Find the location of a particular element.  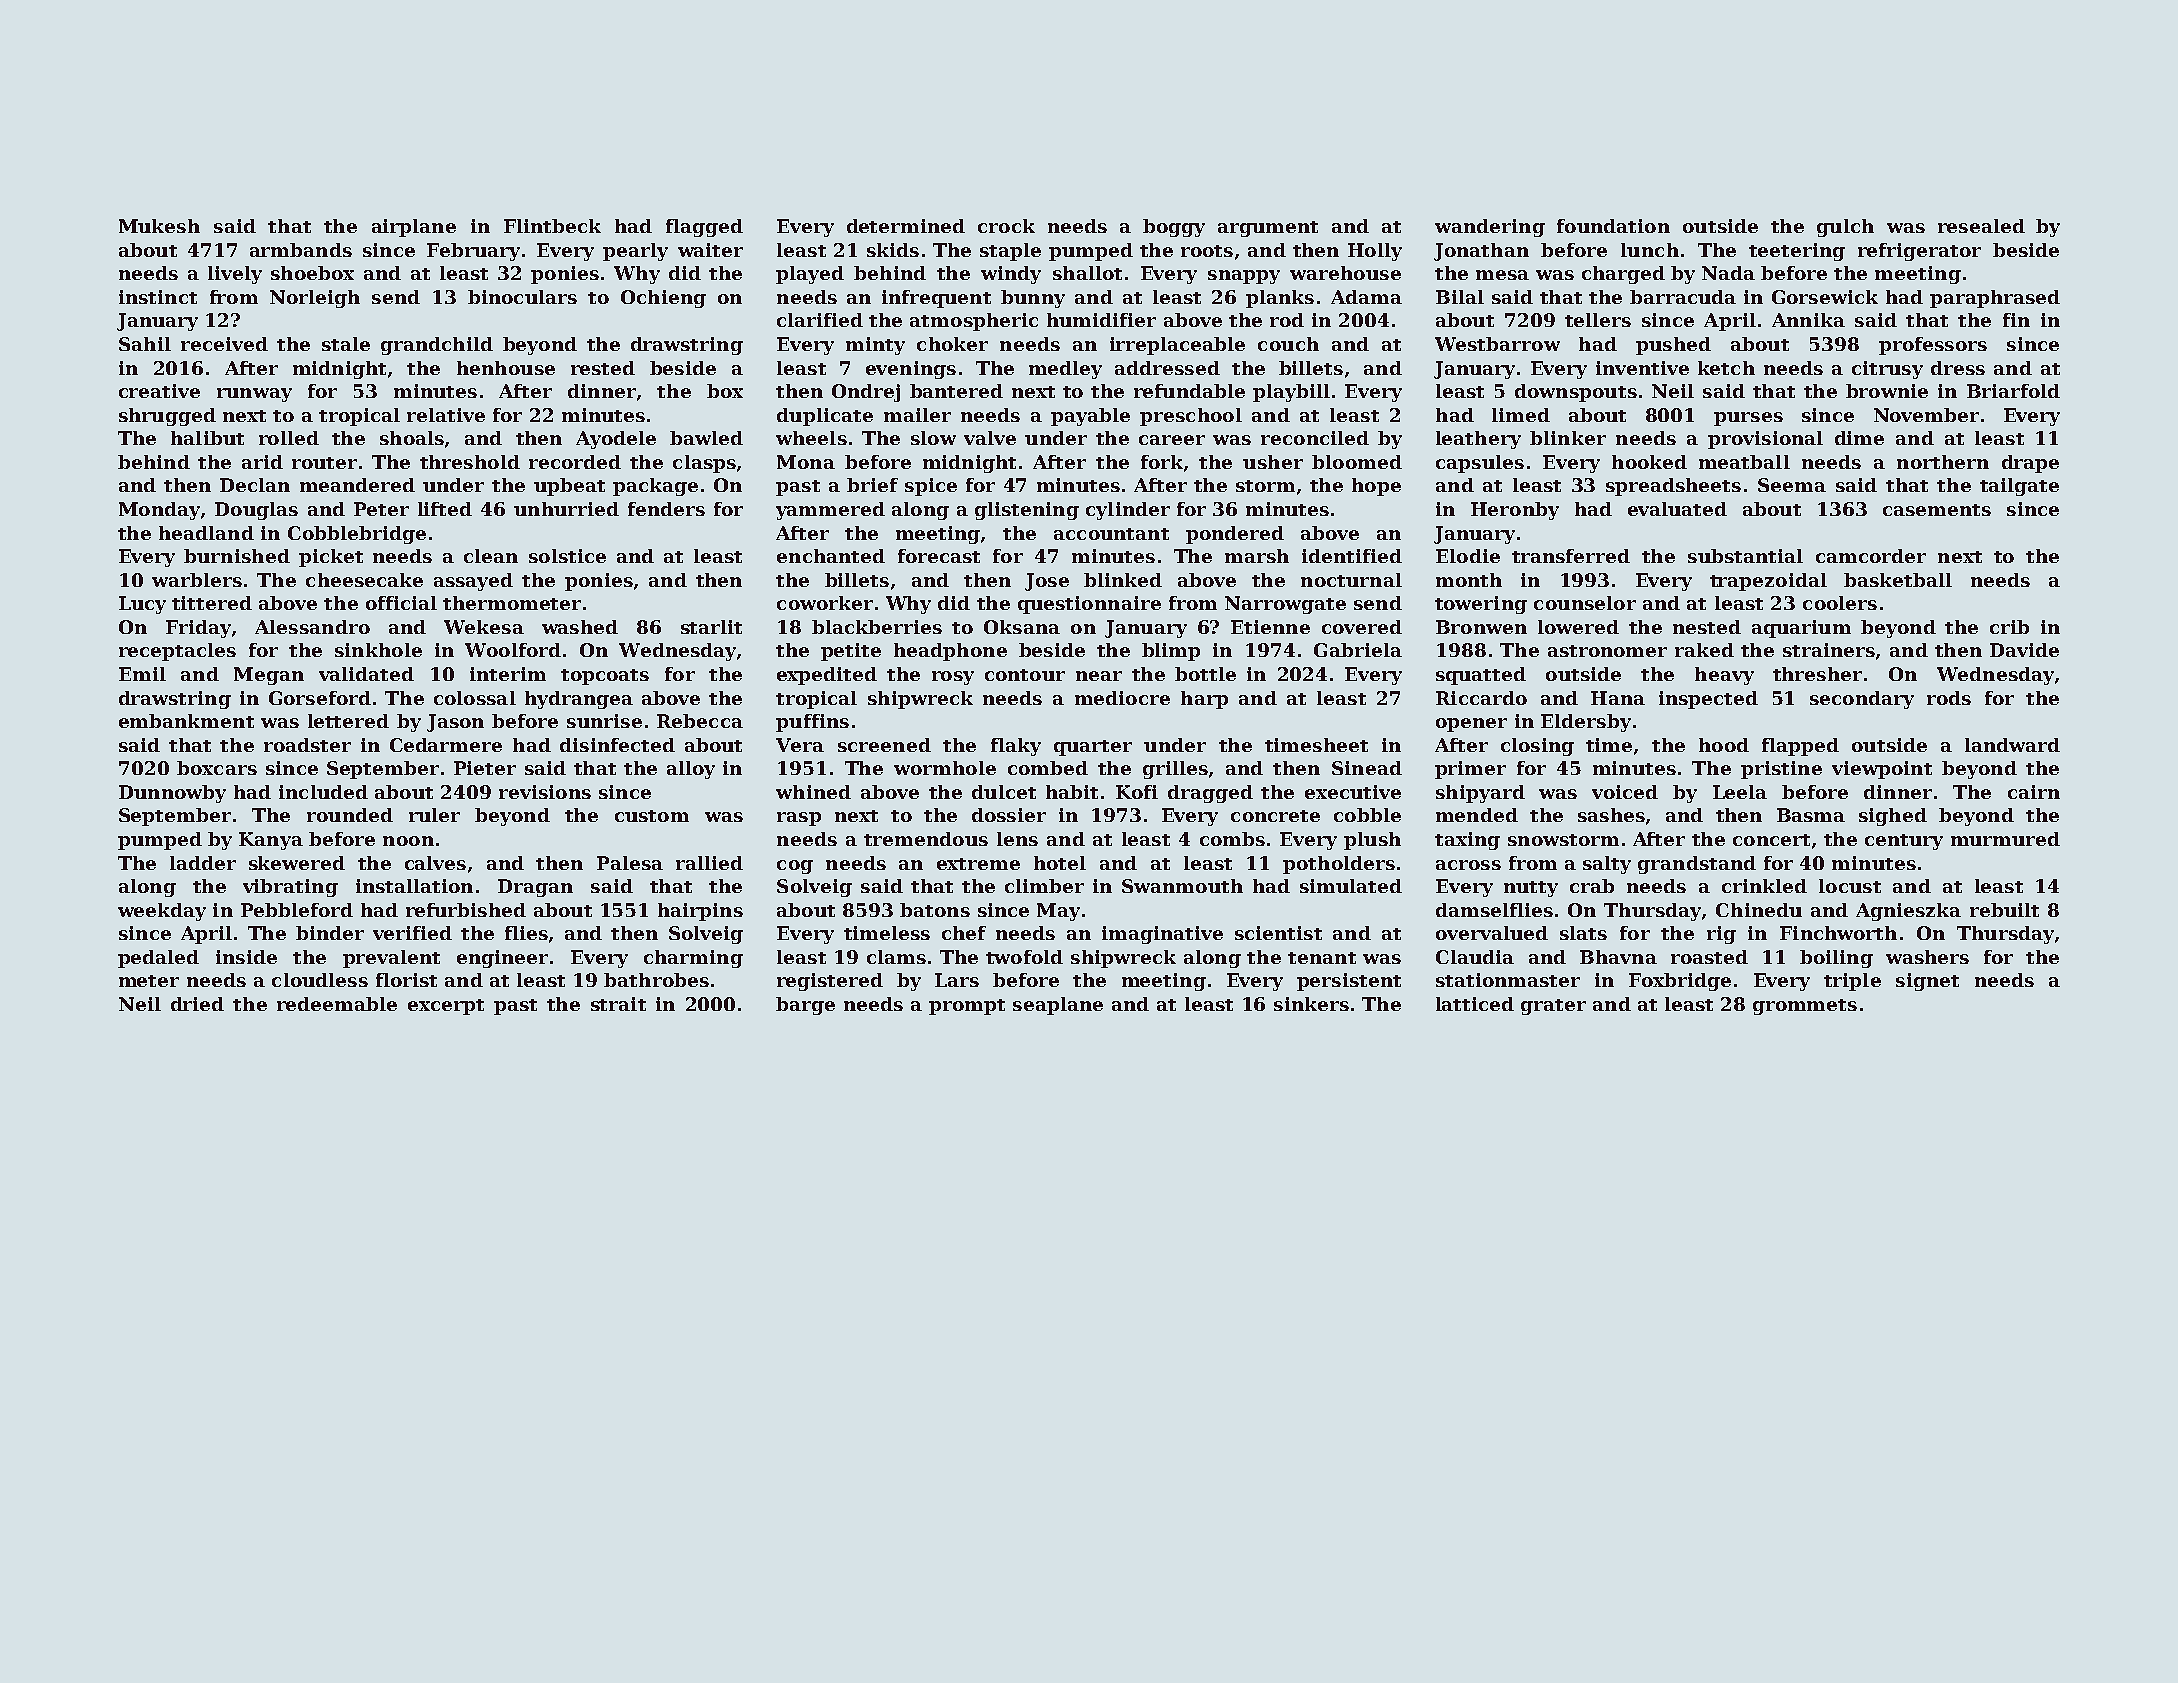

wandering is located at coordinates (1490, 228).
